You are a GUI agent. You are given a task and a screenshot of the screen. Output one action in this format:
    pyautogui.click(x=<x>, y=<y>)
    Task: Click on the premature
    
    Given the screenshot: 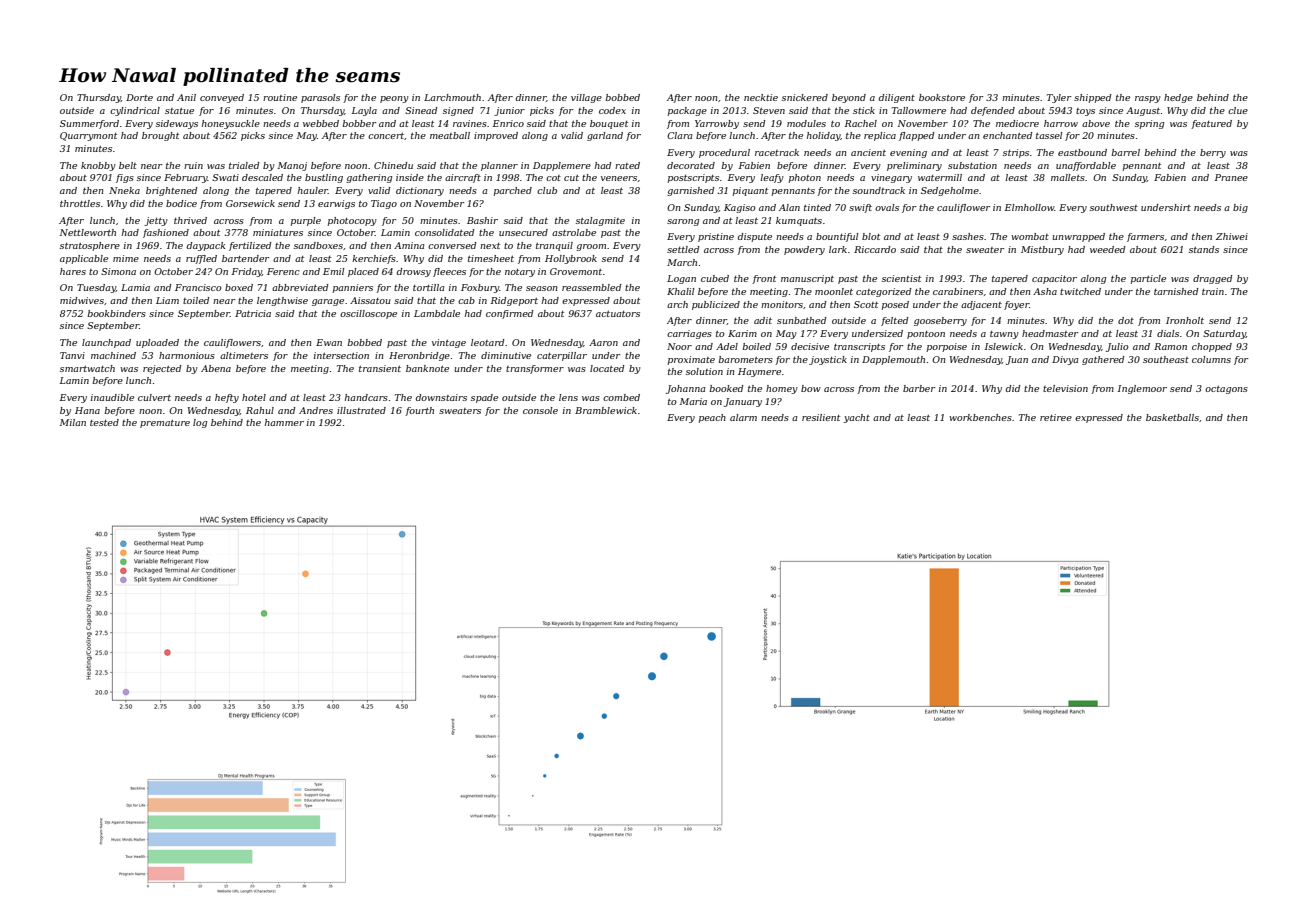 What is the action you would take?
    pyautogui.click(x=165, y=424)
